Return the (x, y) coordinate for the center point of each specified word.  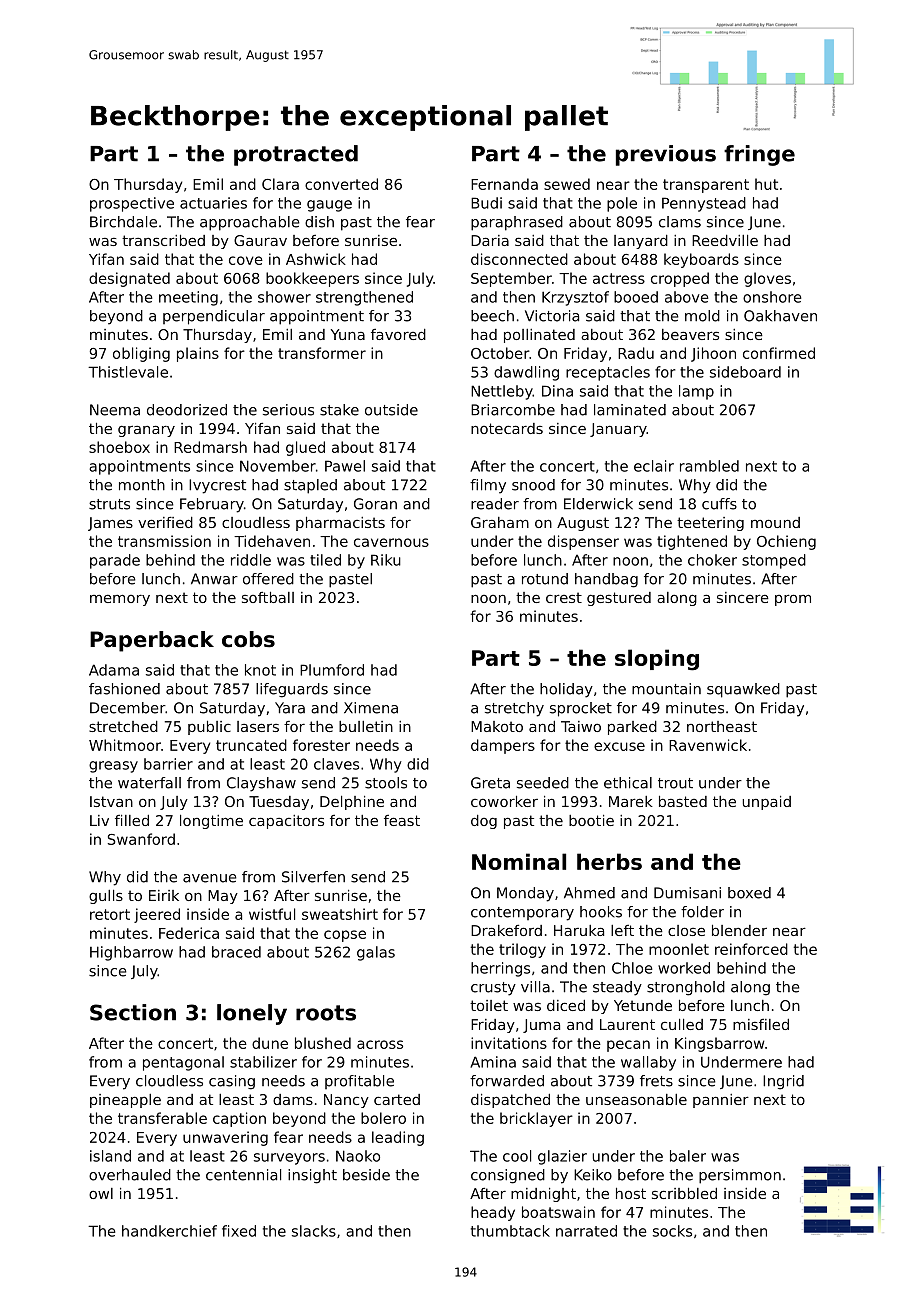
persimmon (740, 1176)
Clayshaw (261, 784)
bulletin (366, 726)
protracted (296, 155)
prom (793, 600)
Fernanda (504, 184)
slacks (314, 1231)
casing (232, 1082)
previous (666, 155)
